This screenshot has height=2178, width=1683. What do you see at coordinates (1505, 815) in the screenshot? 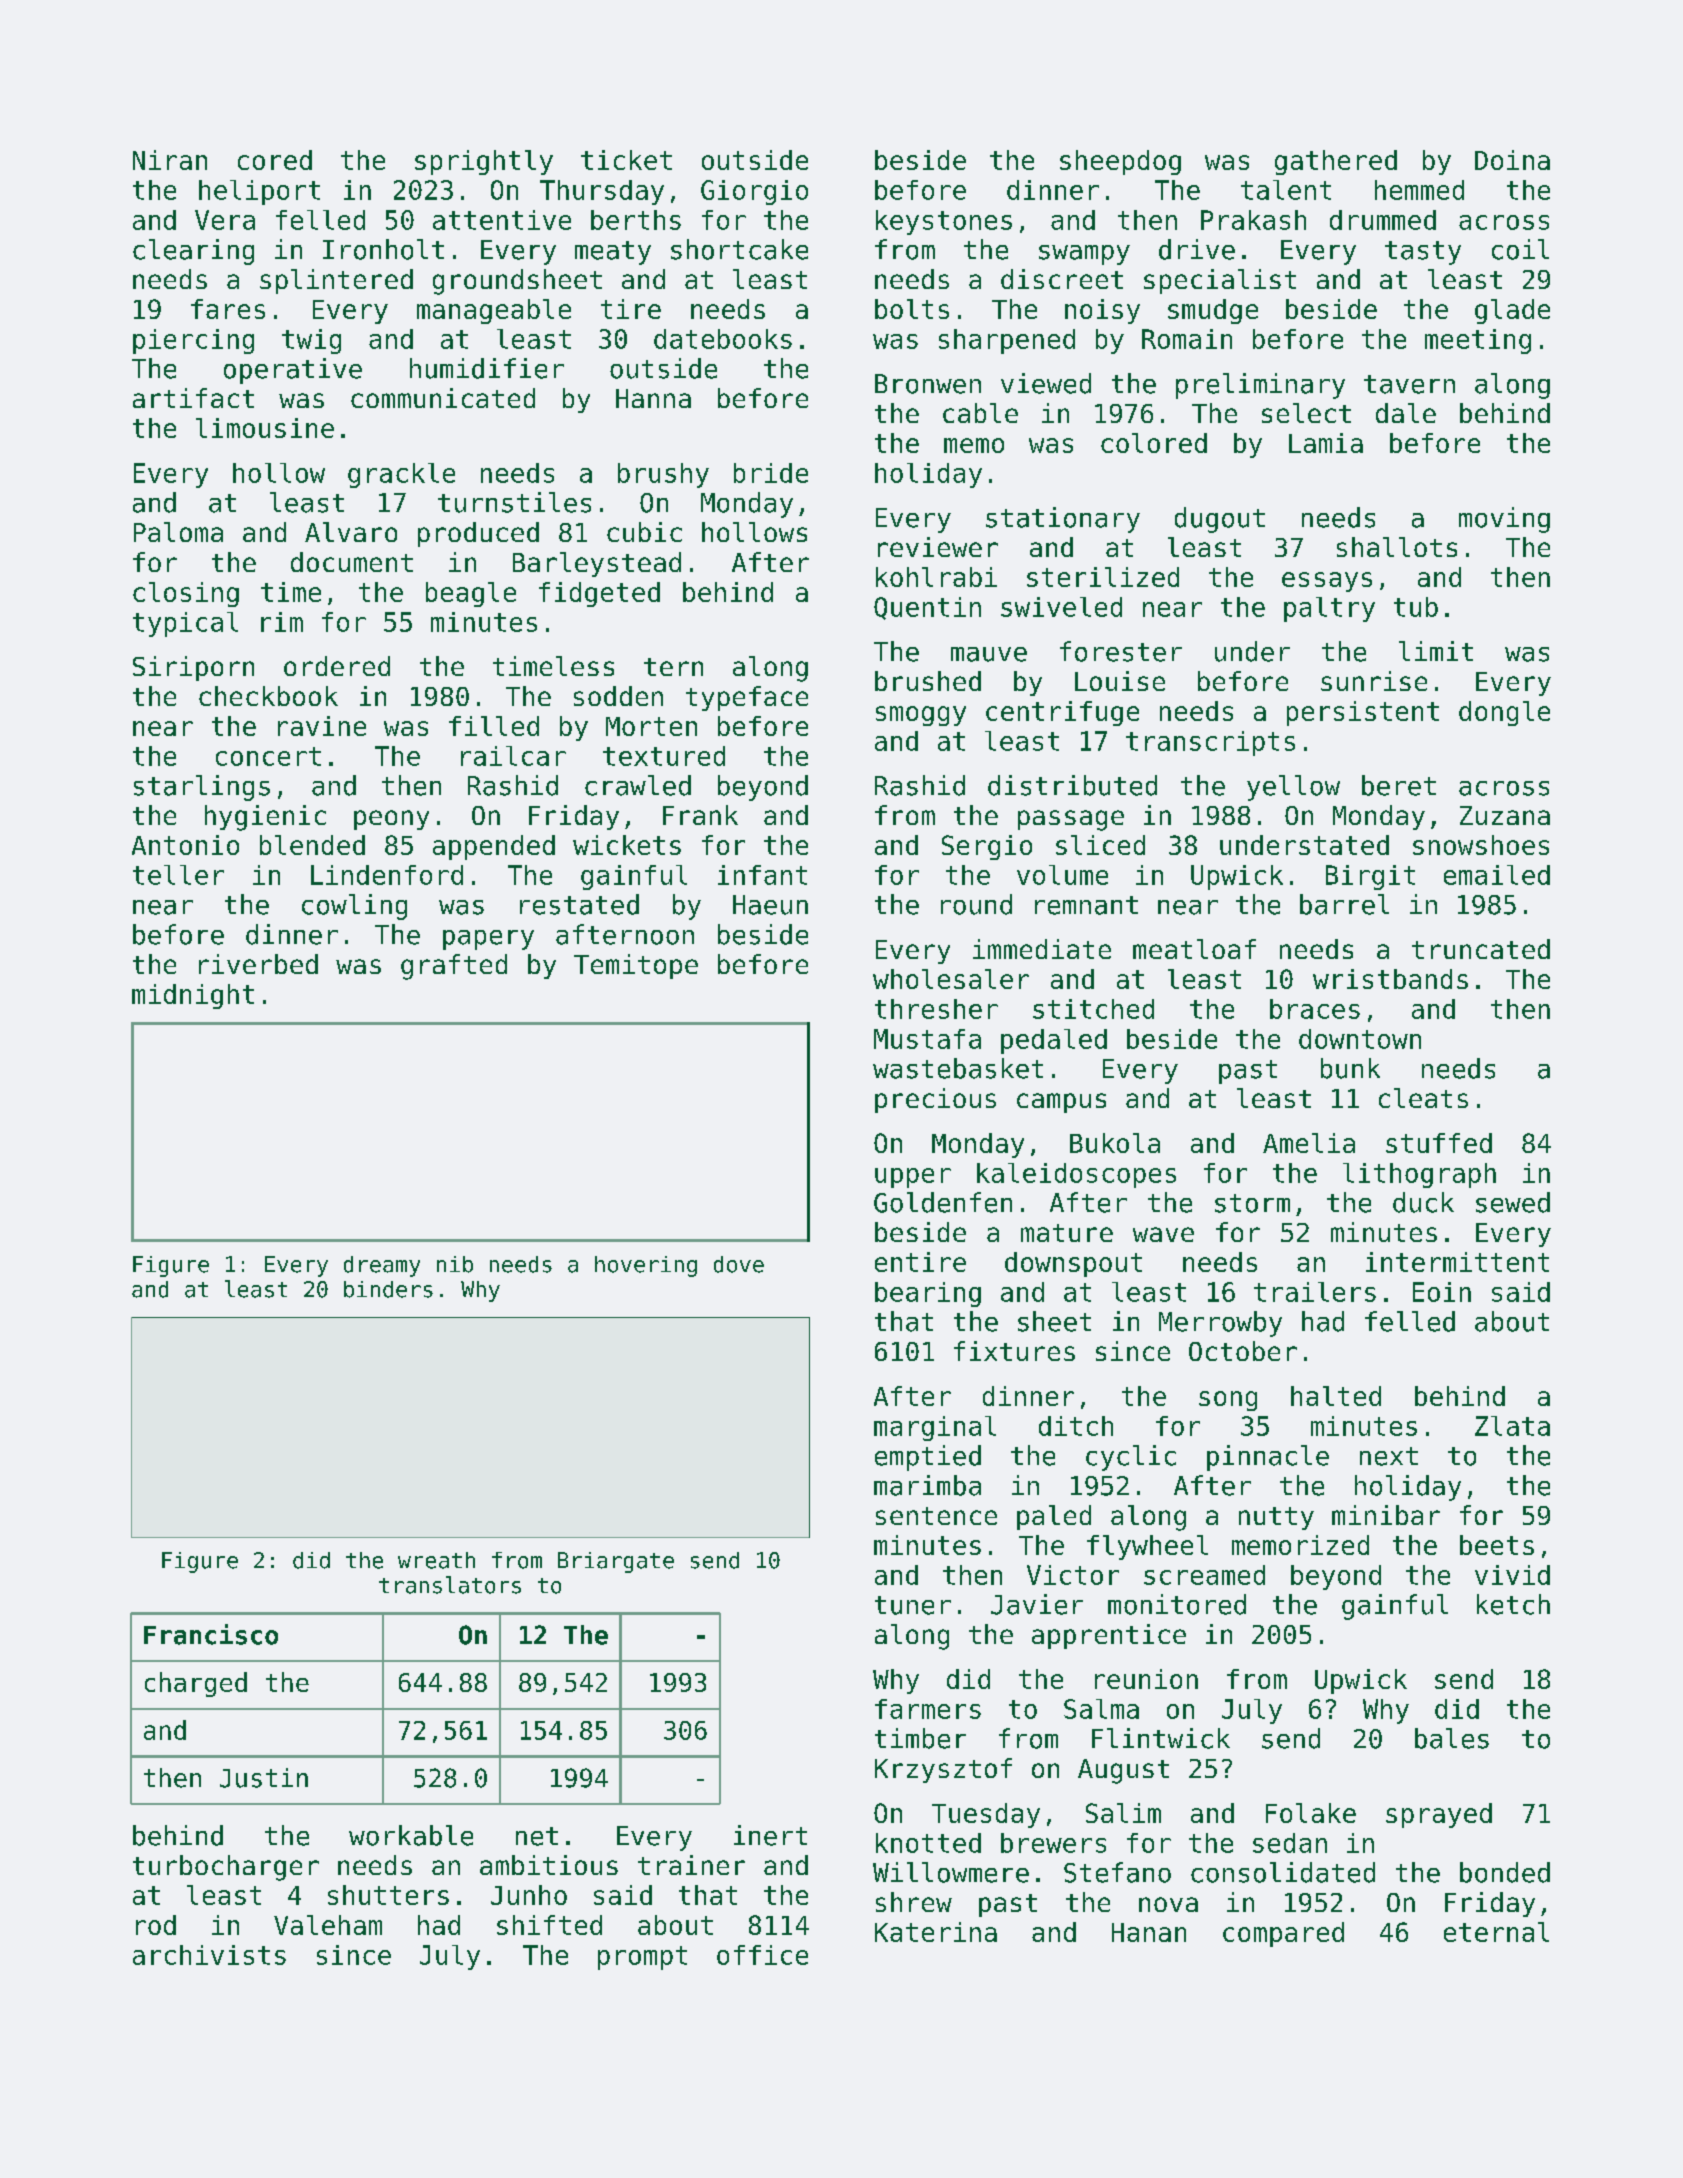
I see `Zuzana` at bounding box center [1505, 815].
